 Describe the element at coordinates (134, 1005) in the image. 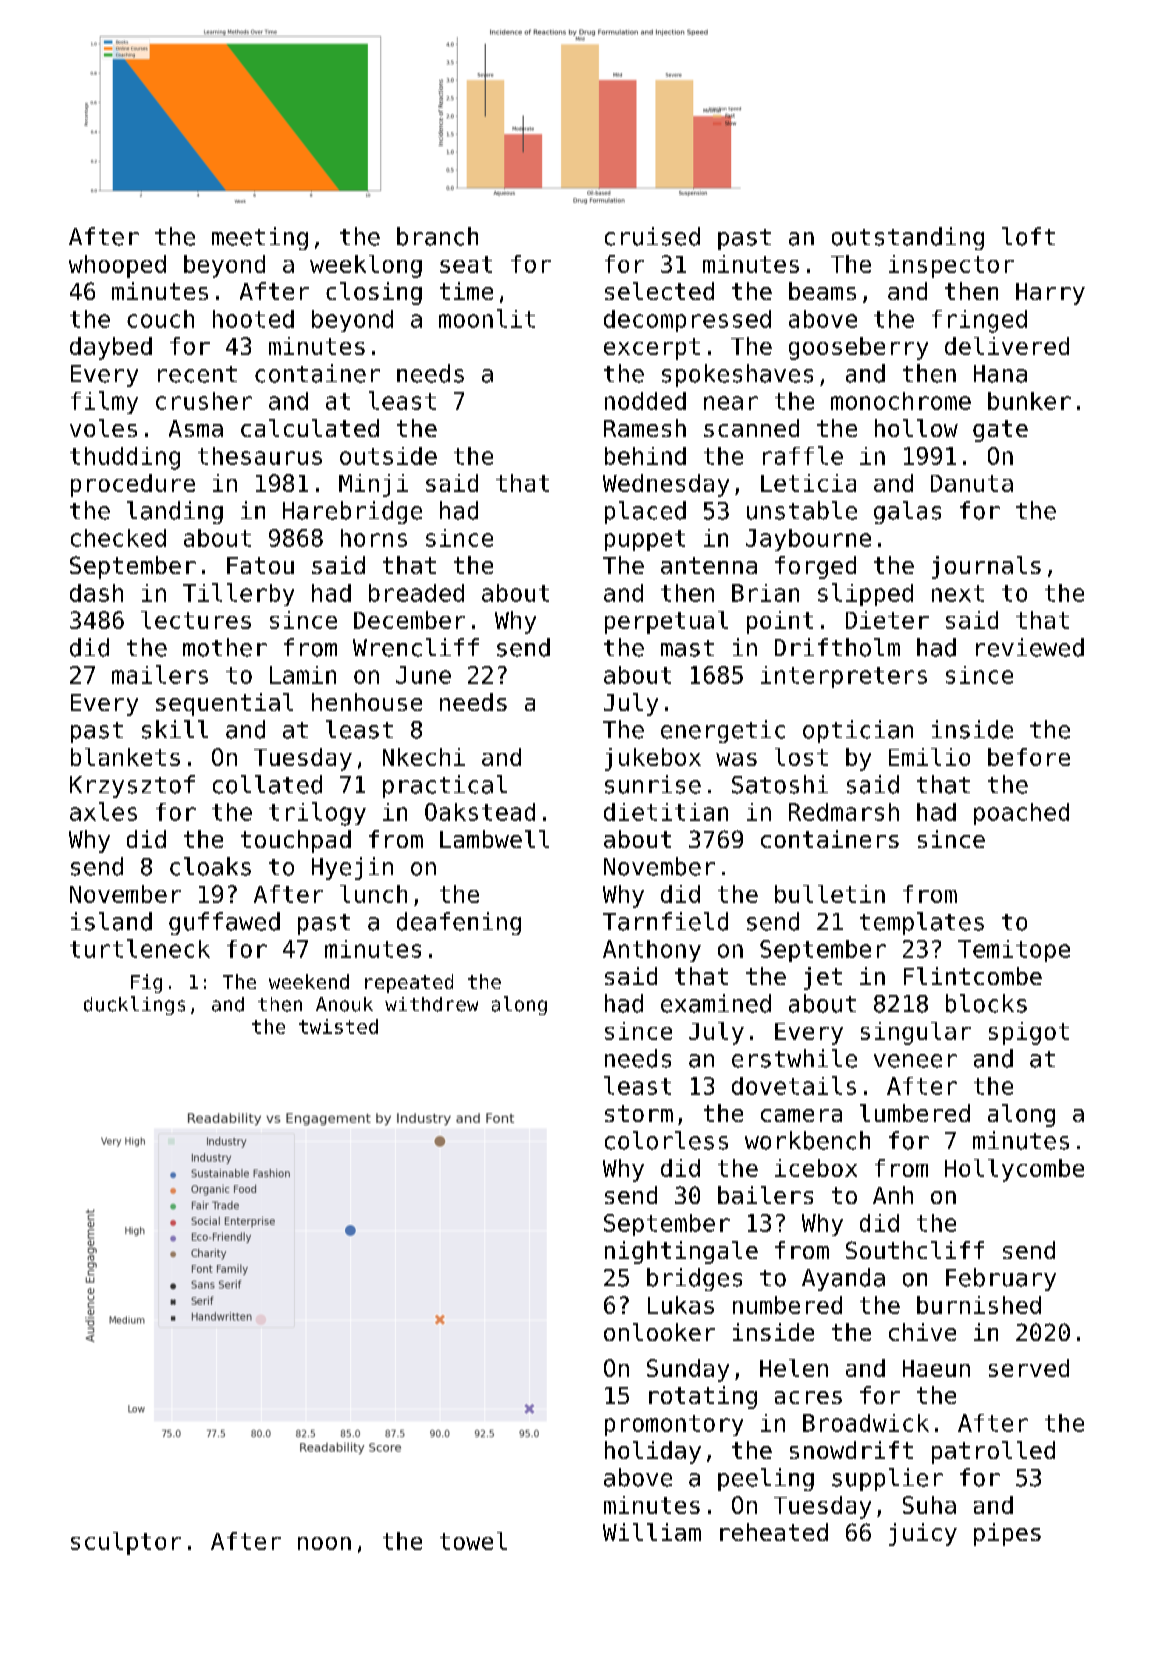

I see `ducklings` at that location.
